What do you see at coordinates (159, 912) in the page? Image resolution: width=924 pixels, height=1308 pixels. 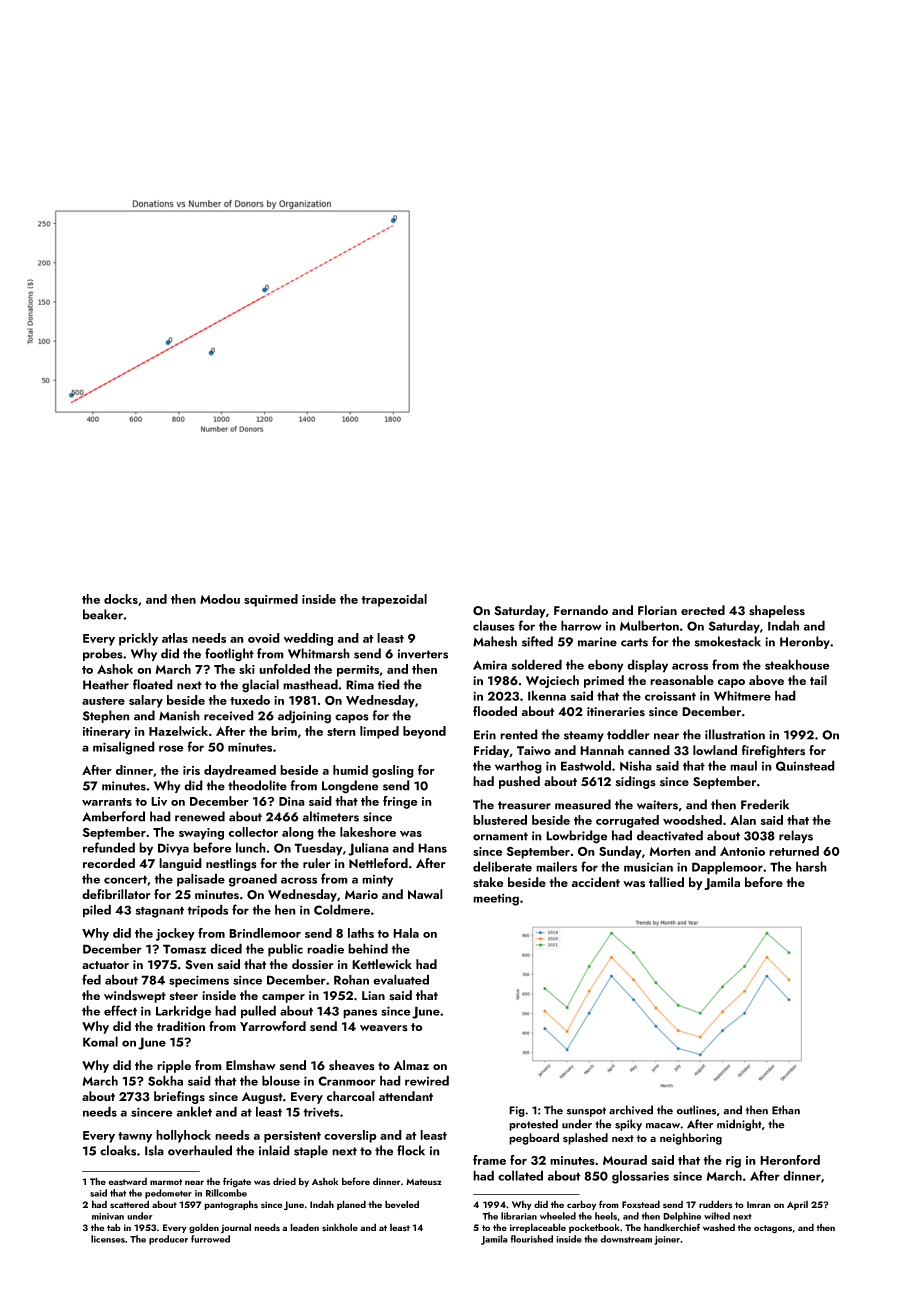 I see `stagnant` at bounding box center [159, 912].
